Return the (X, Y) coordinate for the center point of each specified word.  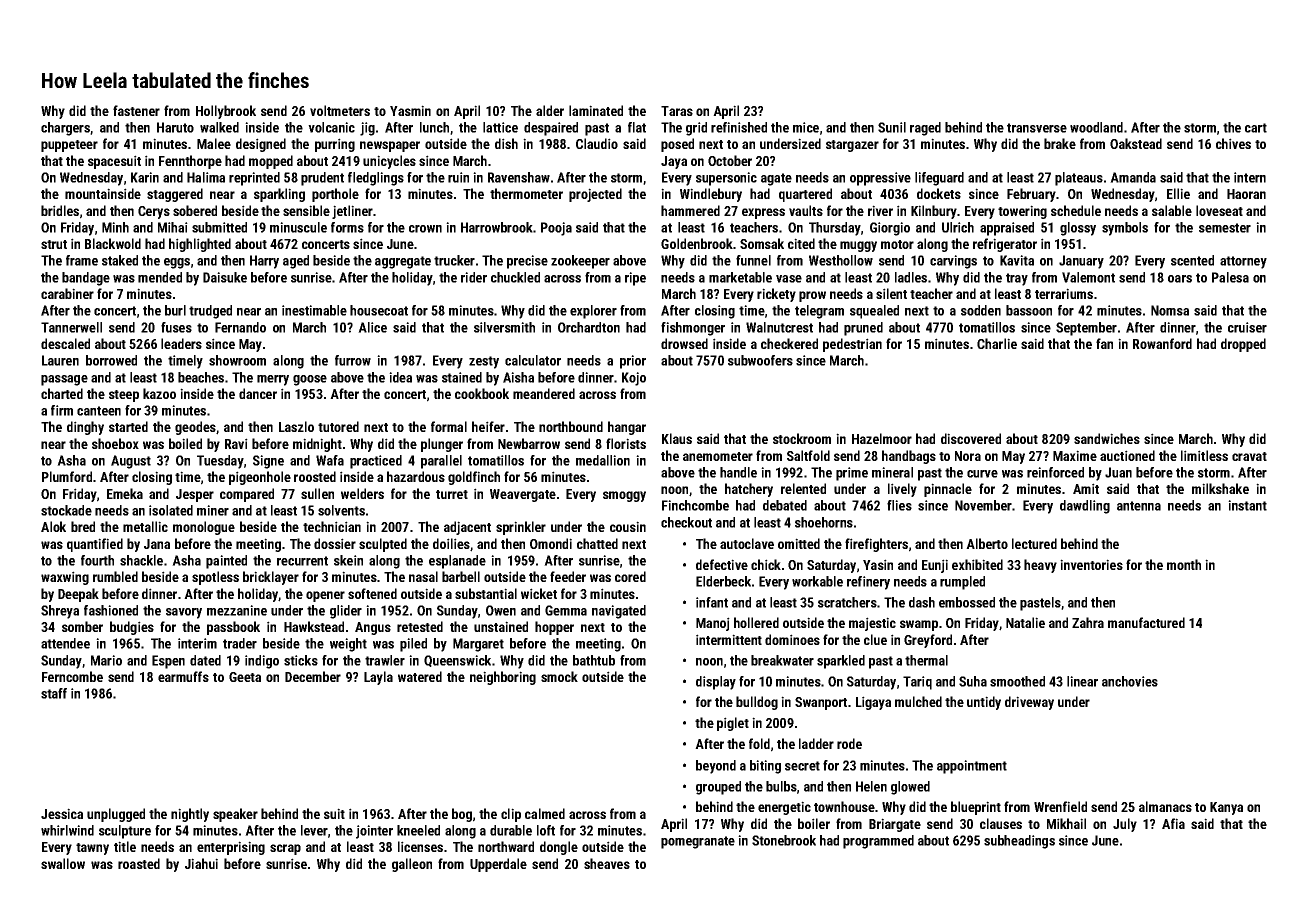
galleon (412, 865)
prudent (322, 179)
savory (184, 613)
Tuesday (220, 462)
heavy (1040, 566)
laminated (596, 110)
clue (875, 639)
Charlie (997, 343)
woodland (1096, 127)
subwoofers (760, 360)
